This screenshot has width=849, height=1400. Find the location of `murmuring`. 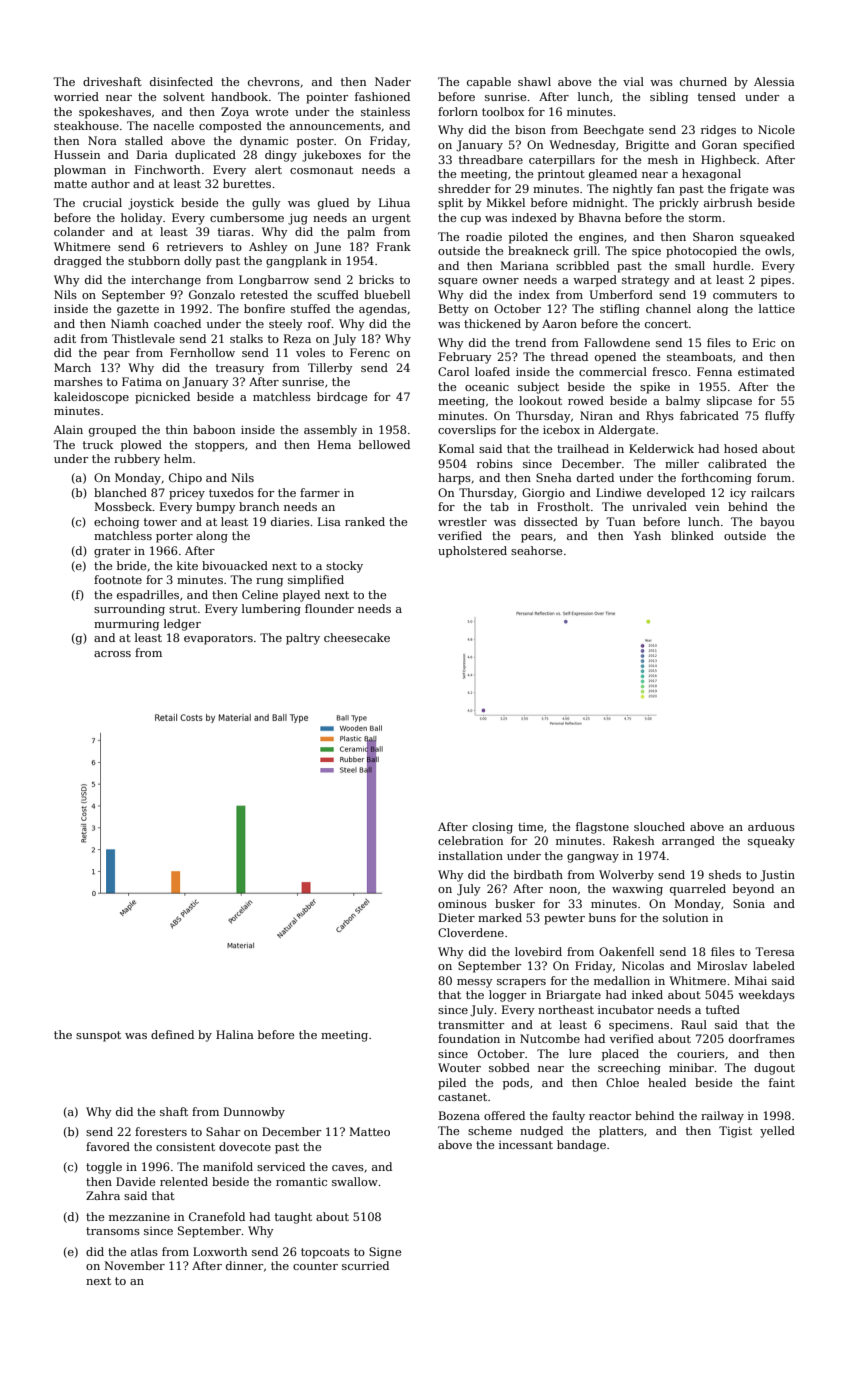

murmuring is located at coordinates (126, 625).
